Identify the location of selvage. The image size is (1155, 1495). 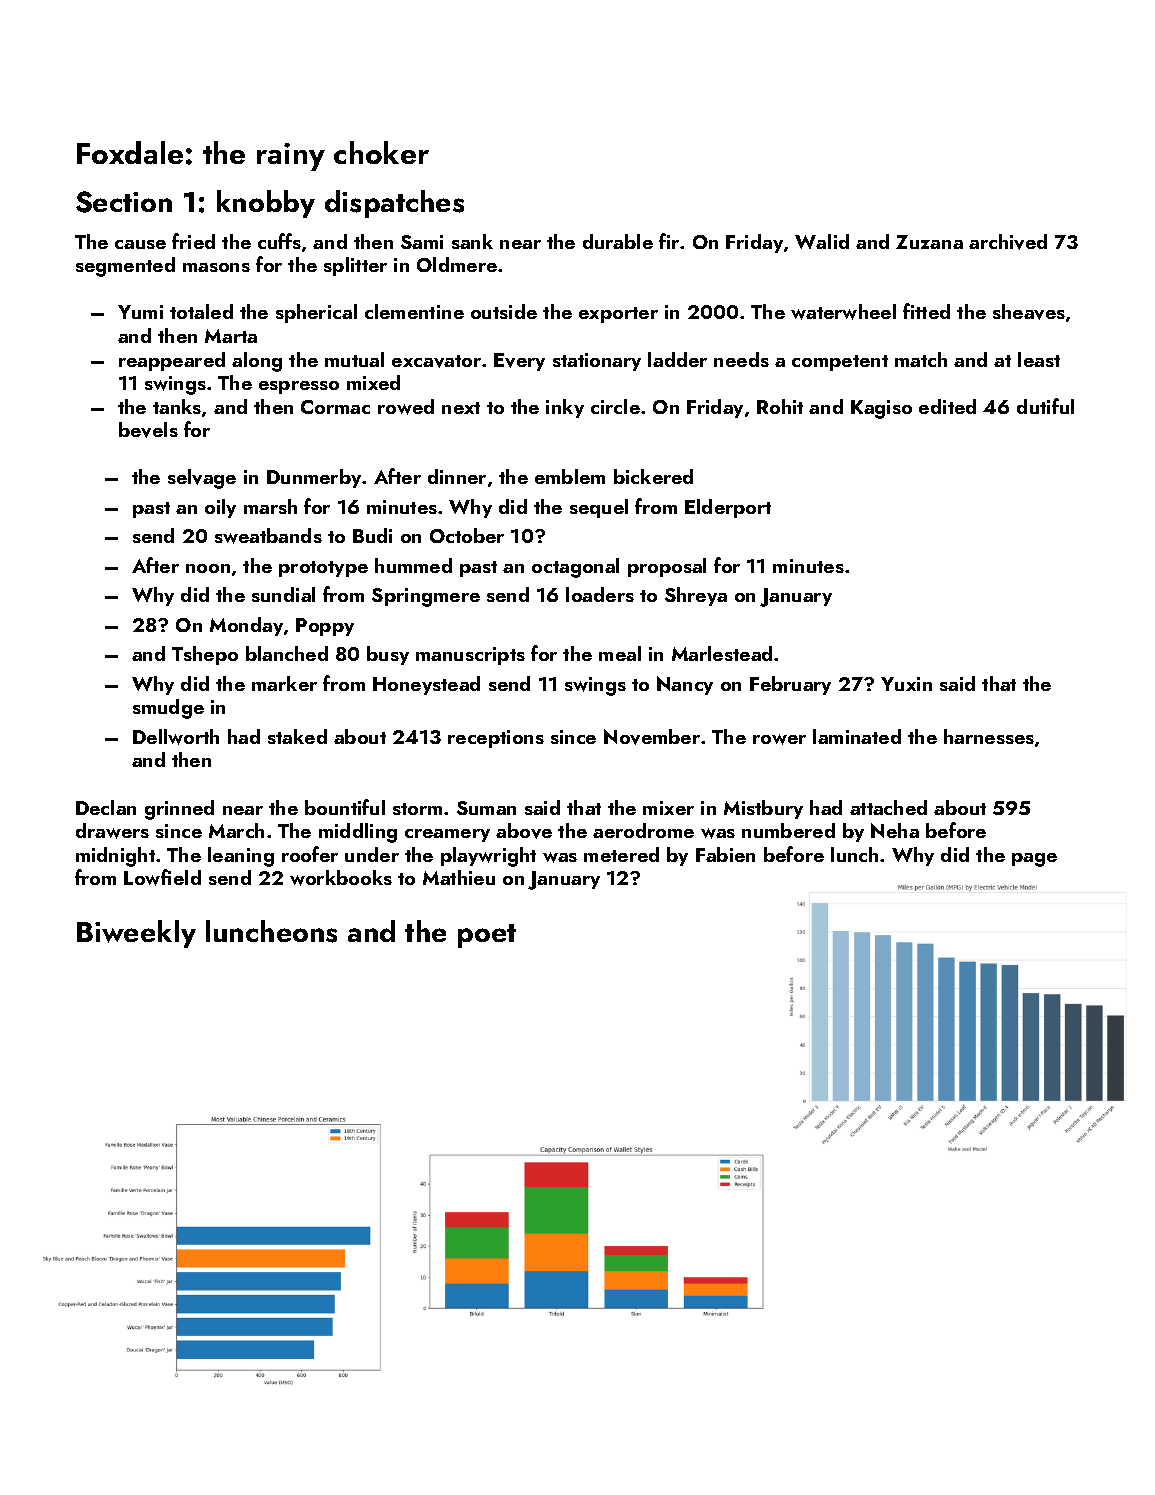
(202, 479).
